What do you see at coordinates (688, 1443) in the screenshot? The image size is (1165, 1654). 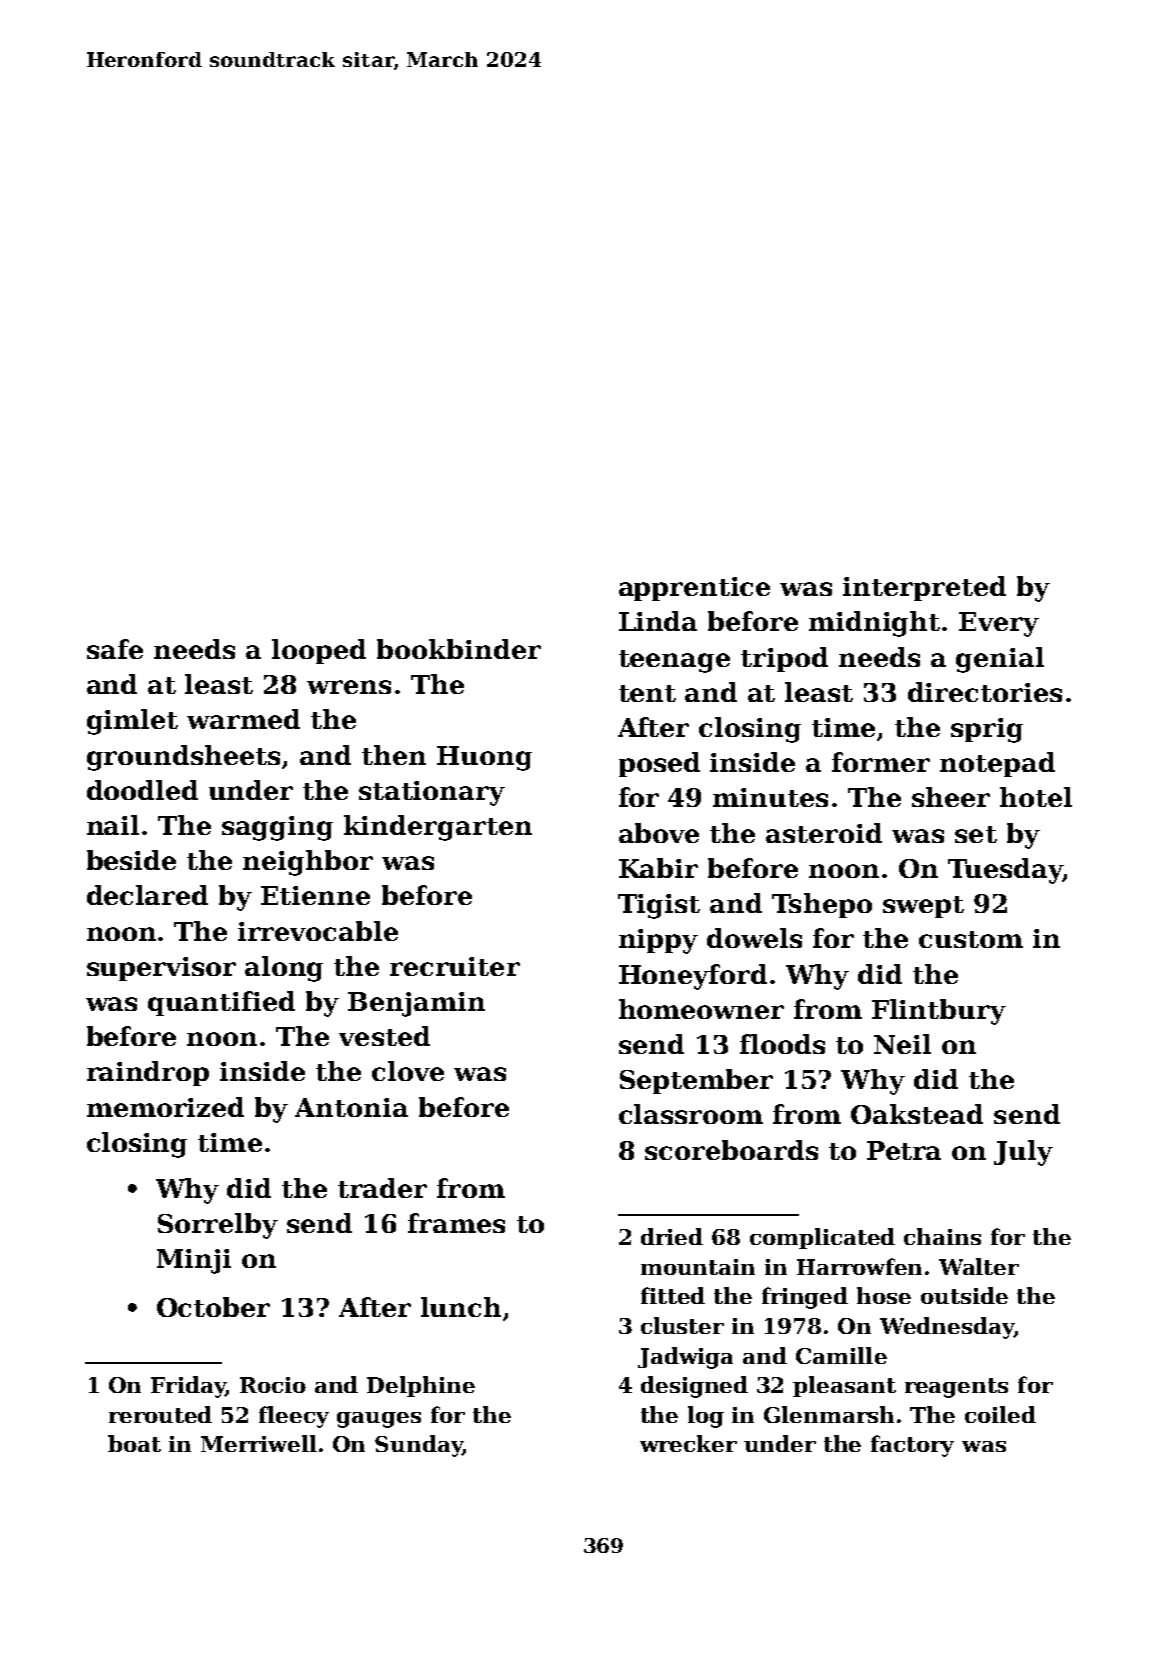 I see `wrecker` at bounding box center [688, 1443].
